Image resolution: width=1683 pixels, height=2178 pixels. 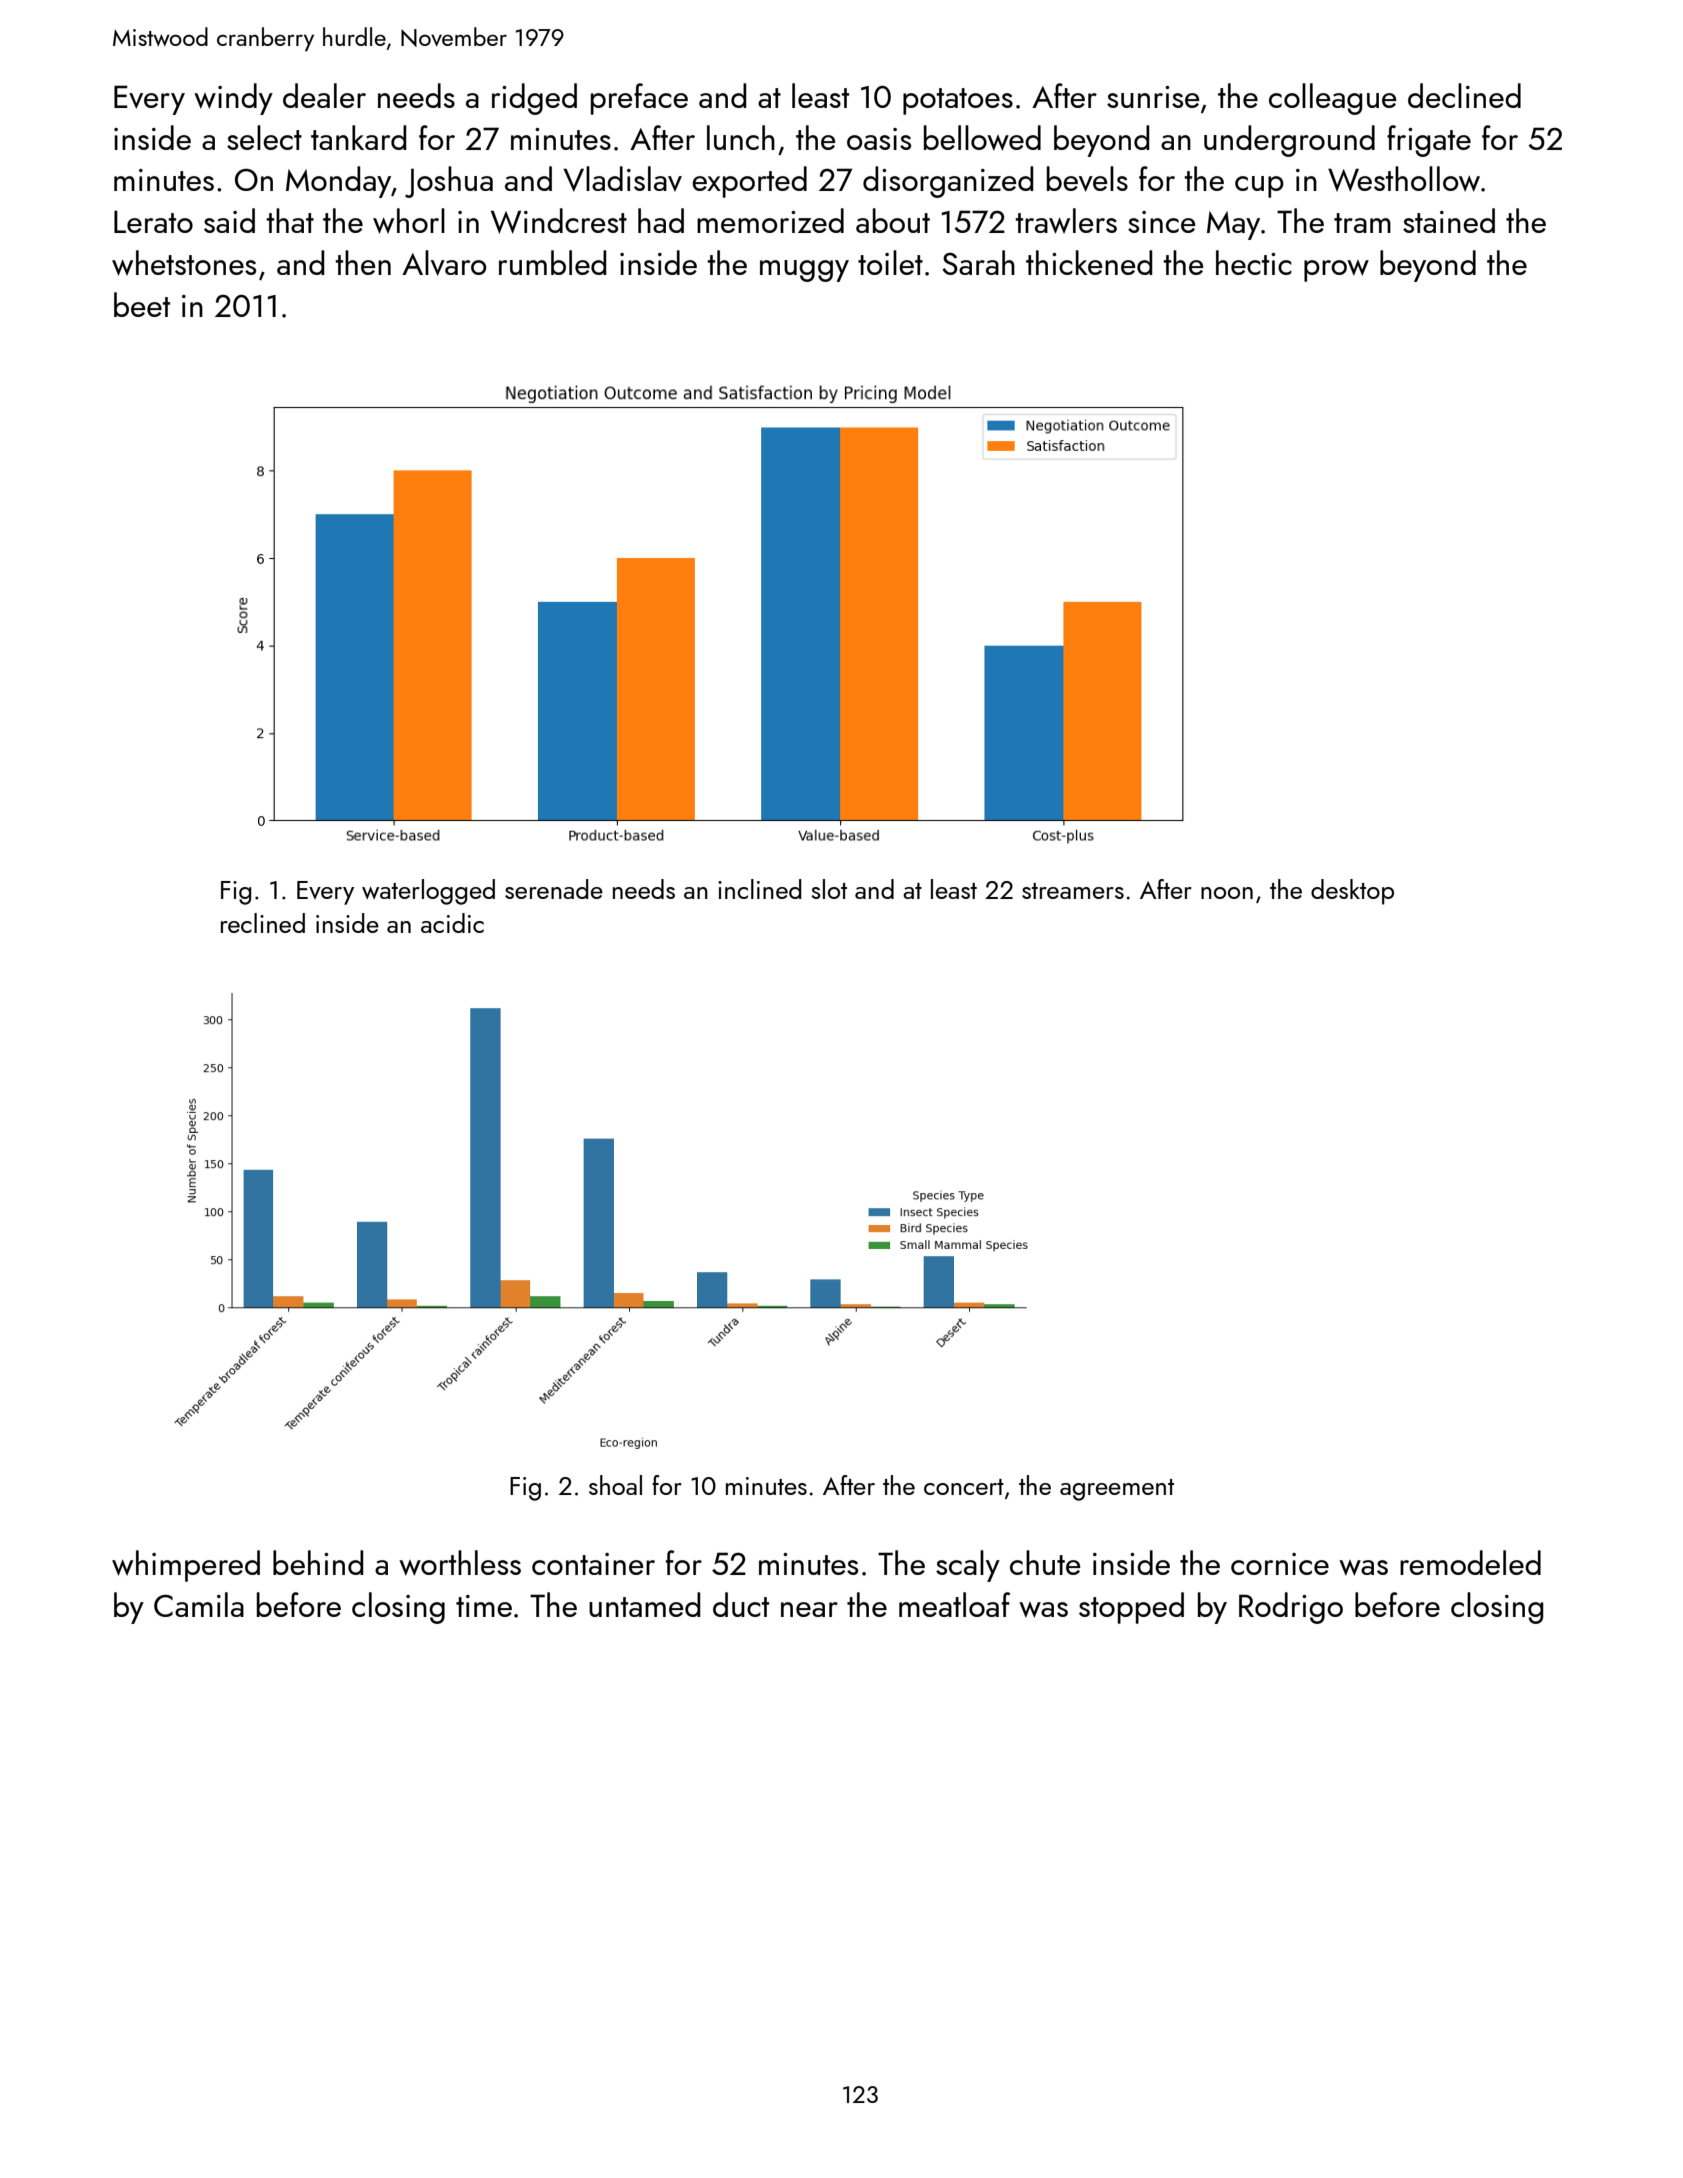 I want to click on time, so click(x=484, y=1606).
